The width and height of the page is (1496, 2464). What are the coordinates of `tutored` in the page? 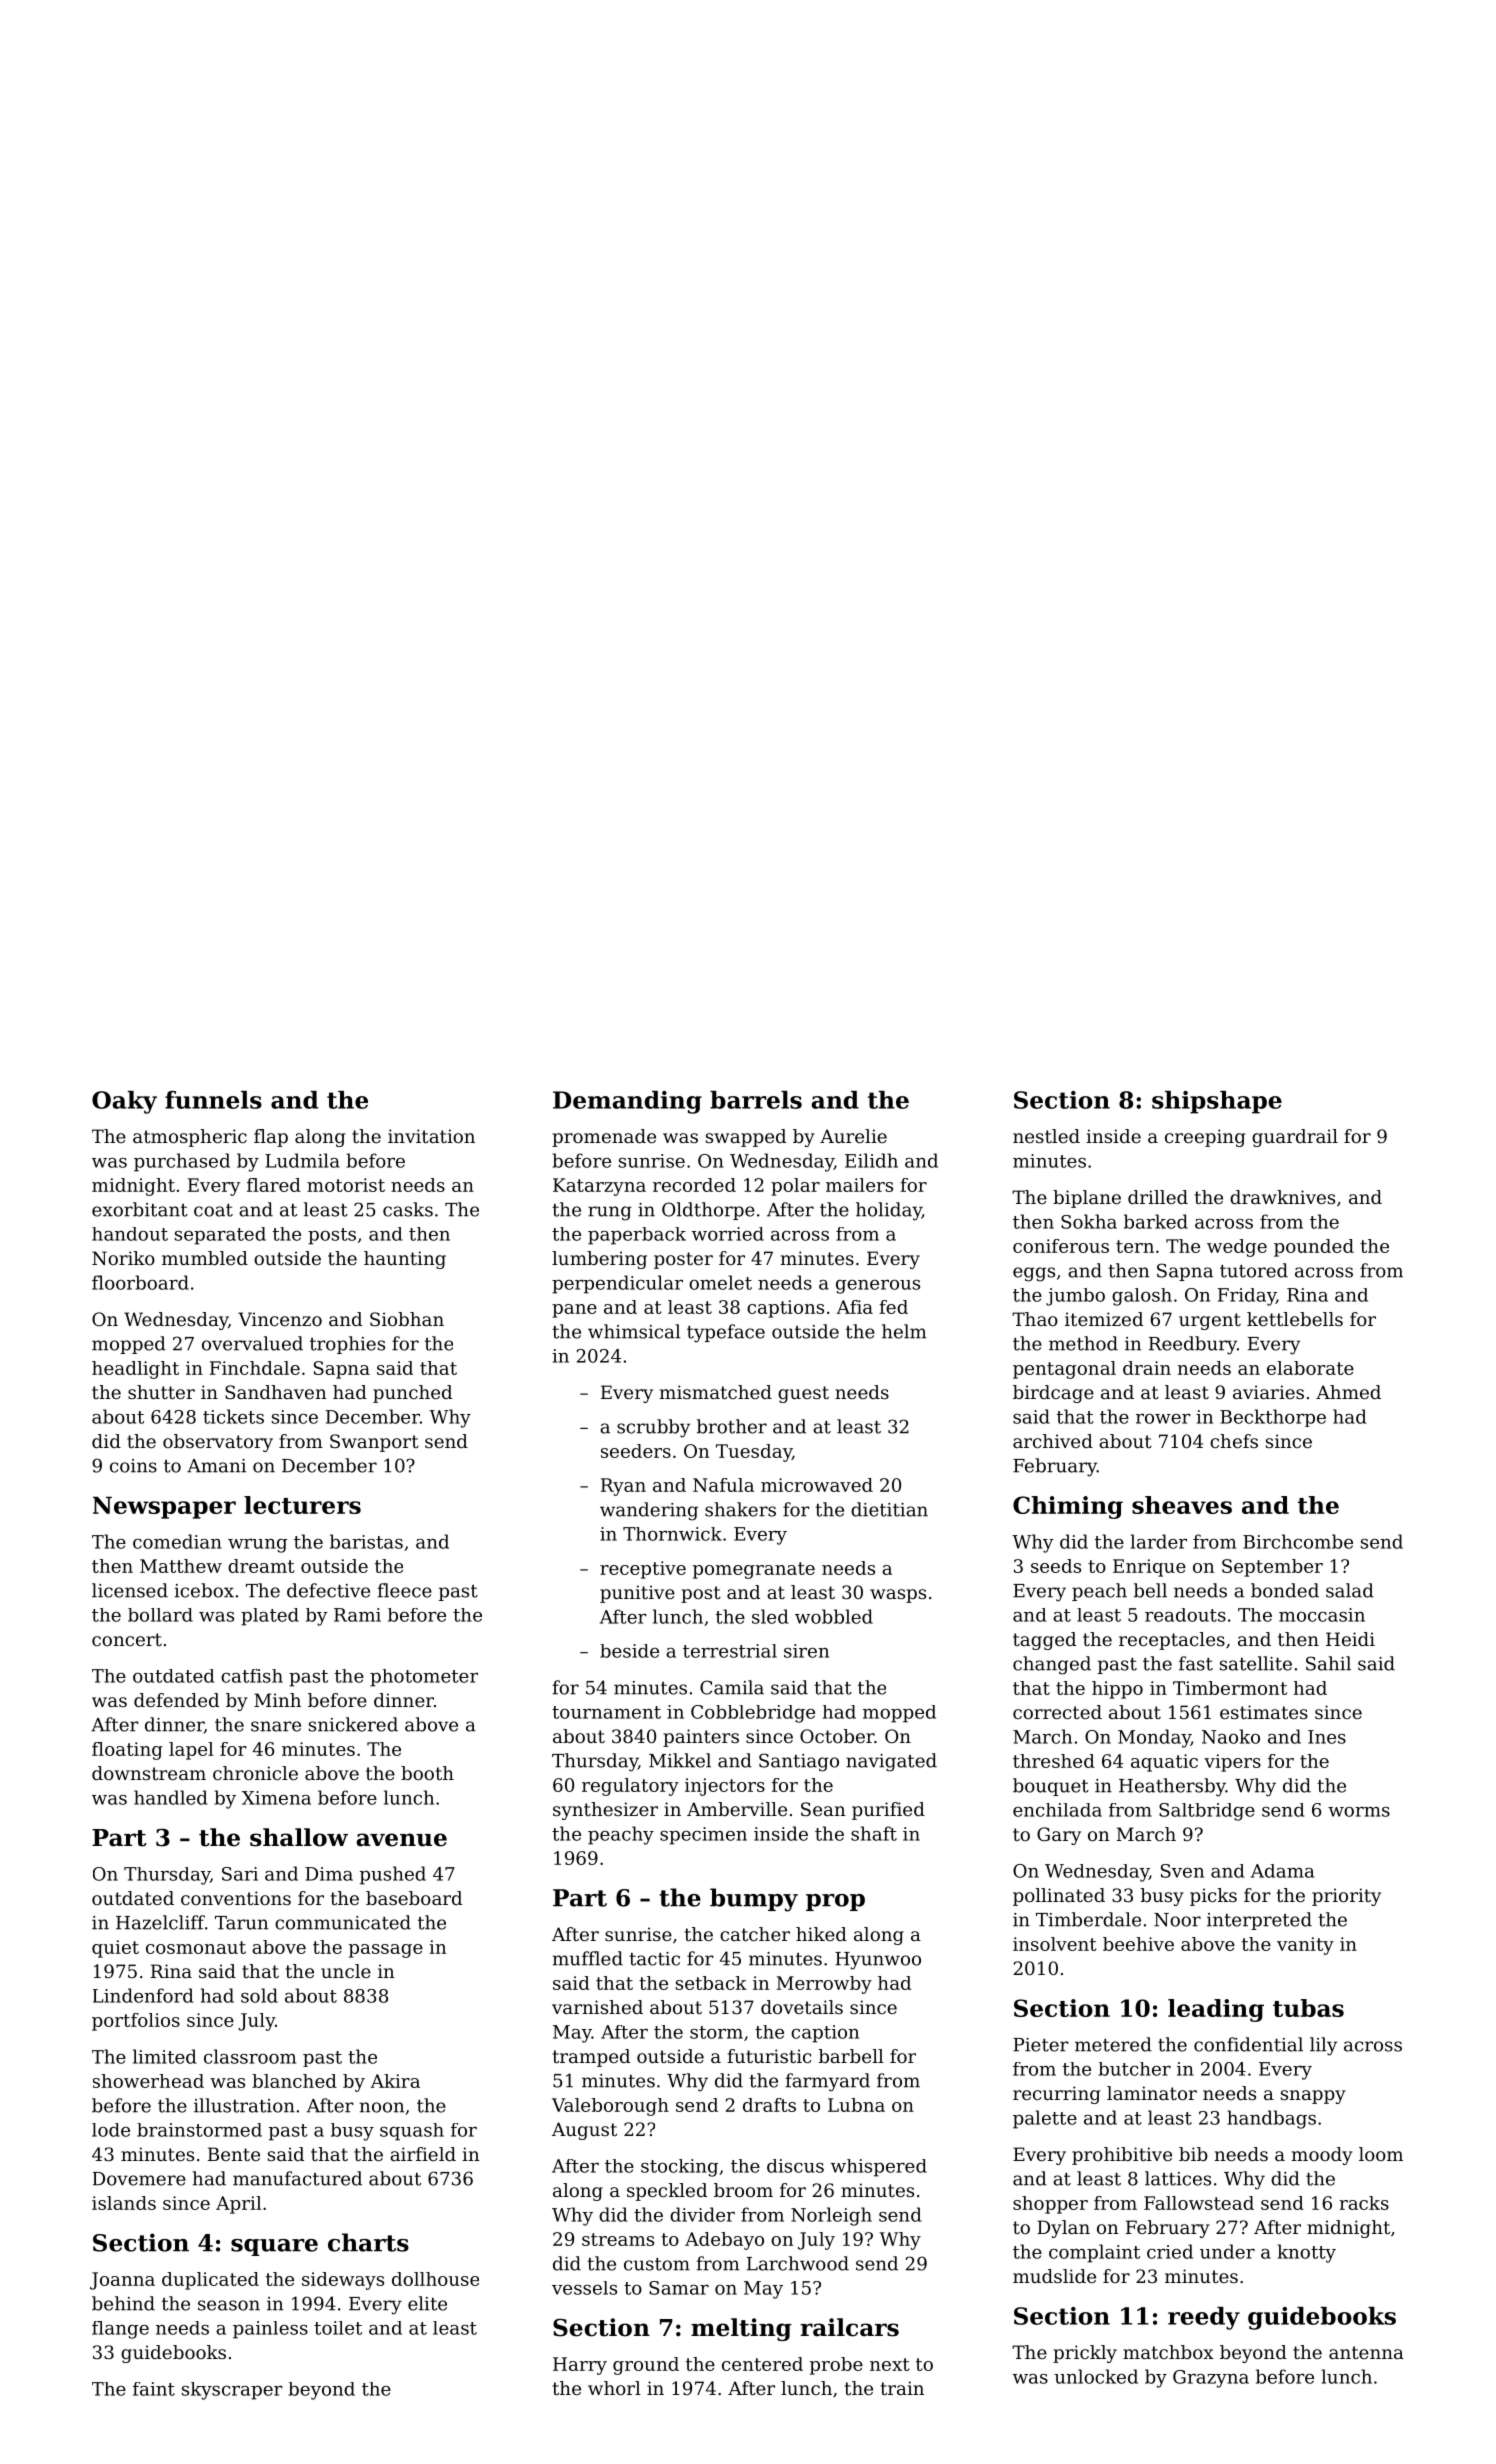 It's located at (1254, 1270).
